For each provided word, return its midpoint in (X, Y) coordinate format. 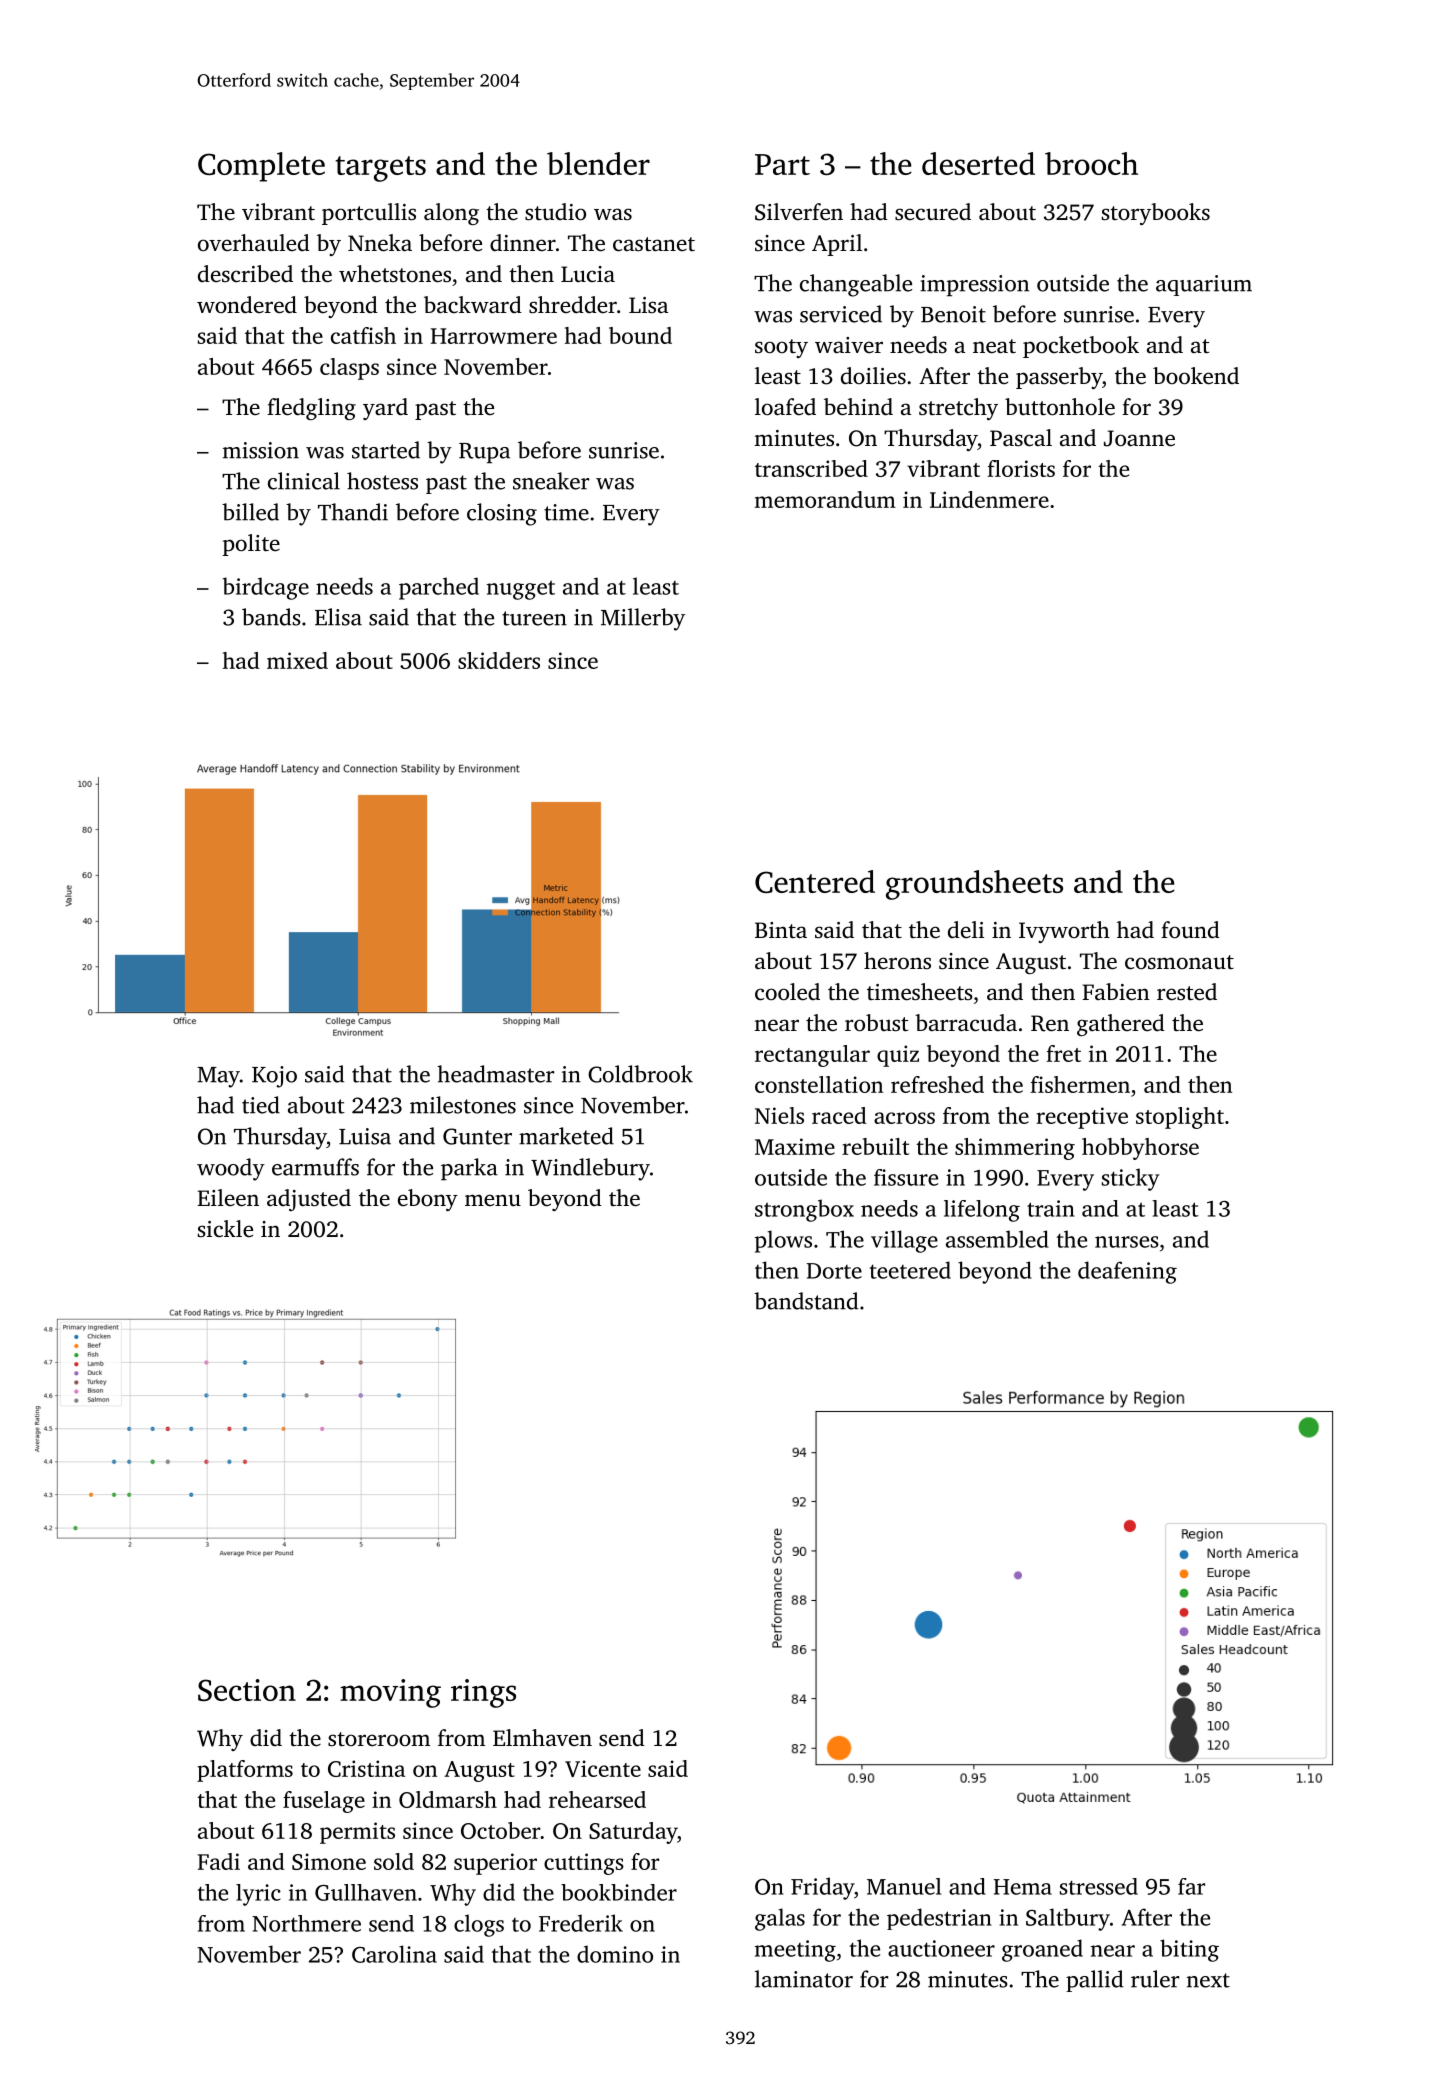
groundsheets (974, 885)
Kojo (274, 1077)
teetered (910, 1270)
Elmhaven (542, 1737)
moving (390, 1693)
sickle (225, 1228)
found (1190, 929)
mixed (297, 660)
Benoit (953, 314)
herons (897, 961)
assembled (997, 1239)
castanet (654, 244)
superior (495, 1864)
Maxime (795, 1146)
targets (380, 169)
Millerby (643, 619)
